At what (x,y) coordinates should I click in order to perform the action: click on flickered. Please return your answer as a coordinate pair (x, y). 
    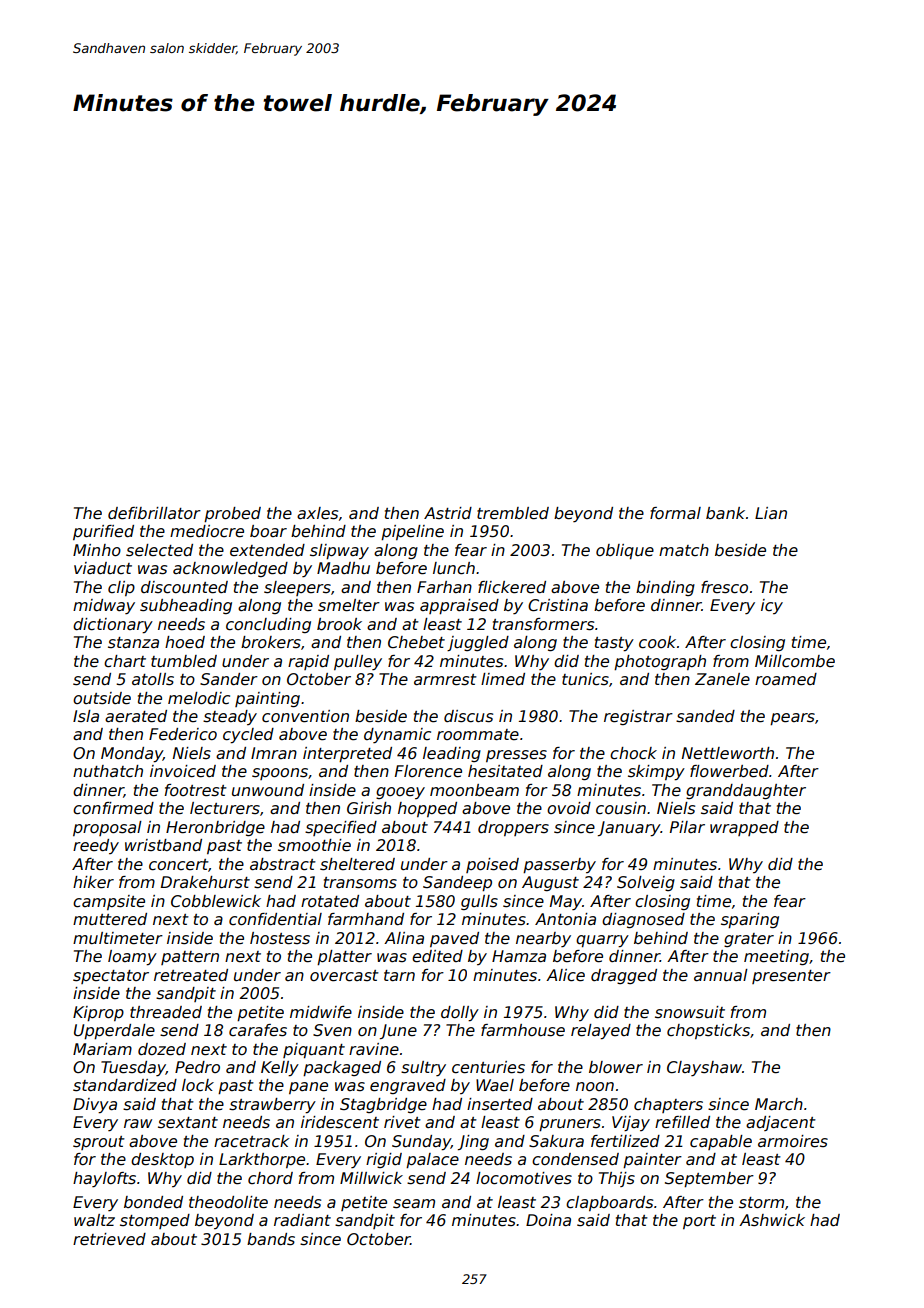
    Looking at the image, I should click on (512, 587).
